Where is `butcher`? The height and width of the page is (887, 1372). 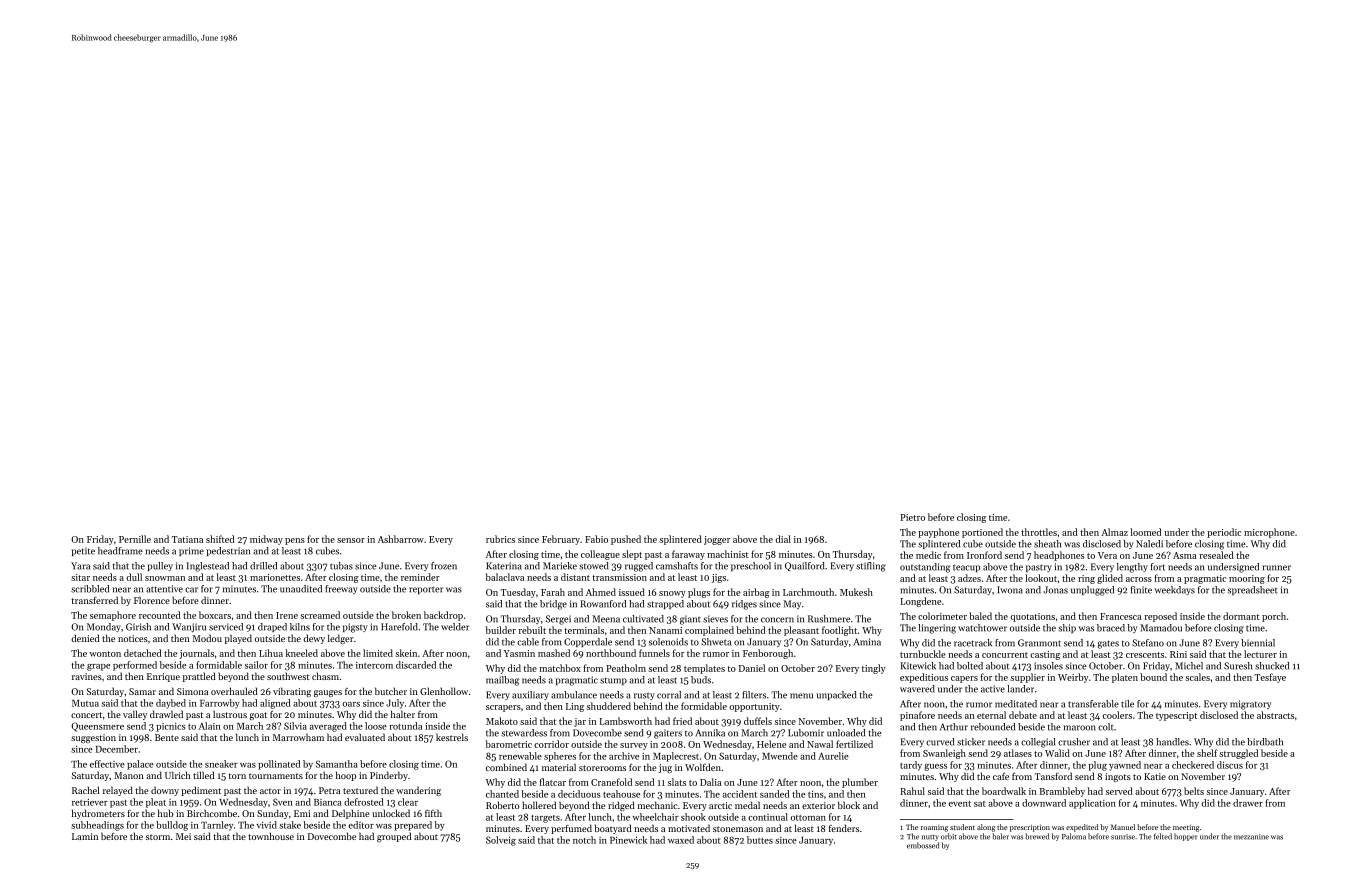
butcher is located at coordinates (391, 691).
